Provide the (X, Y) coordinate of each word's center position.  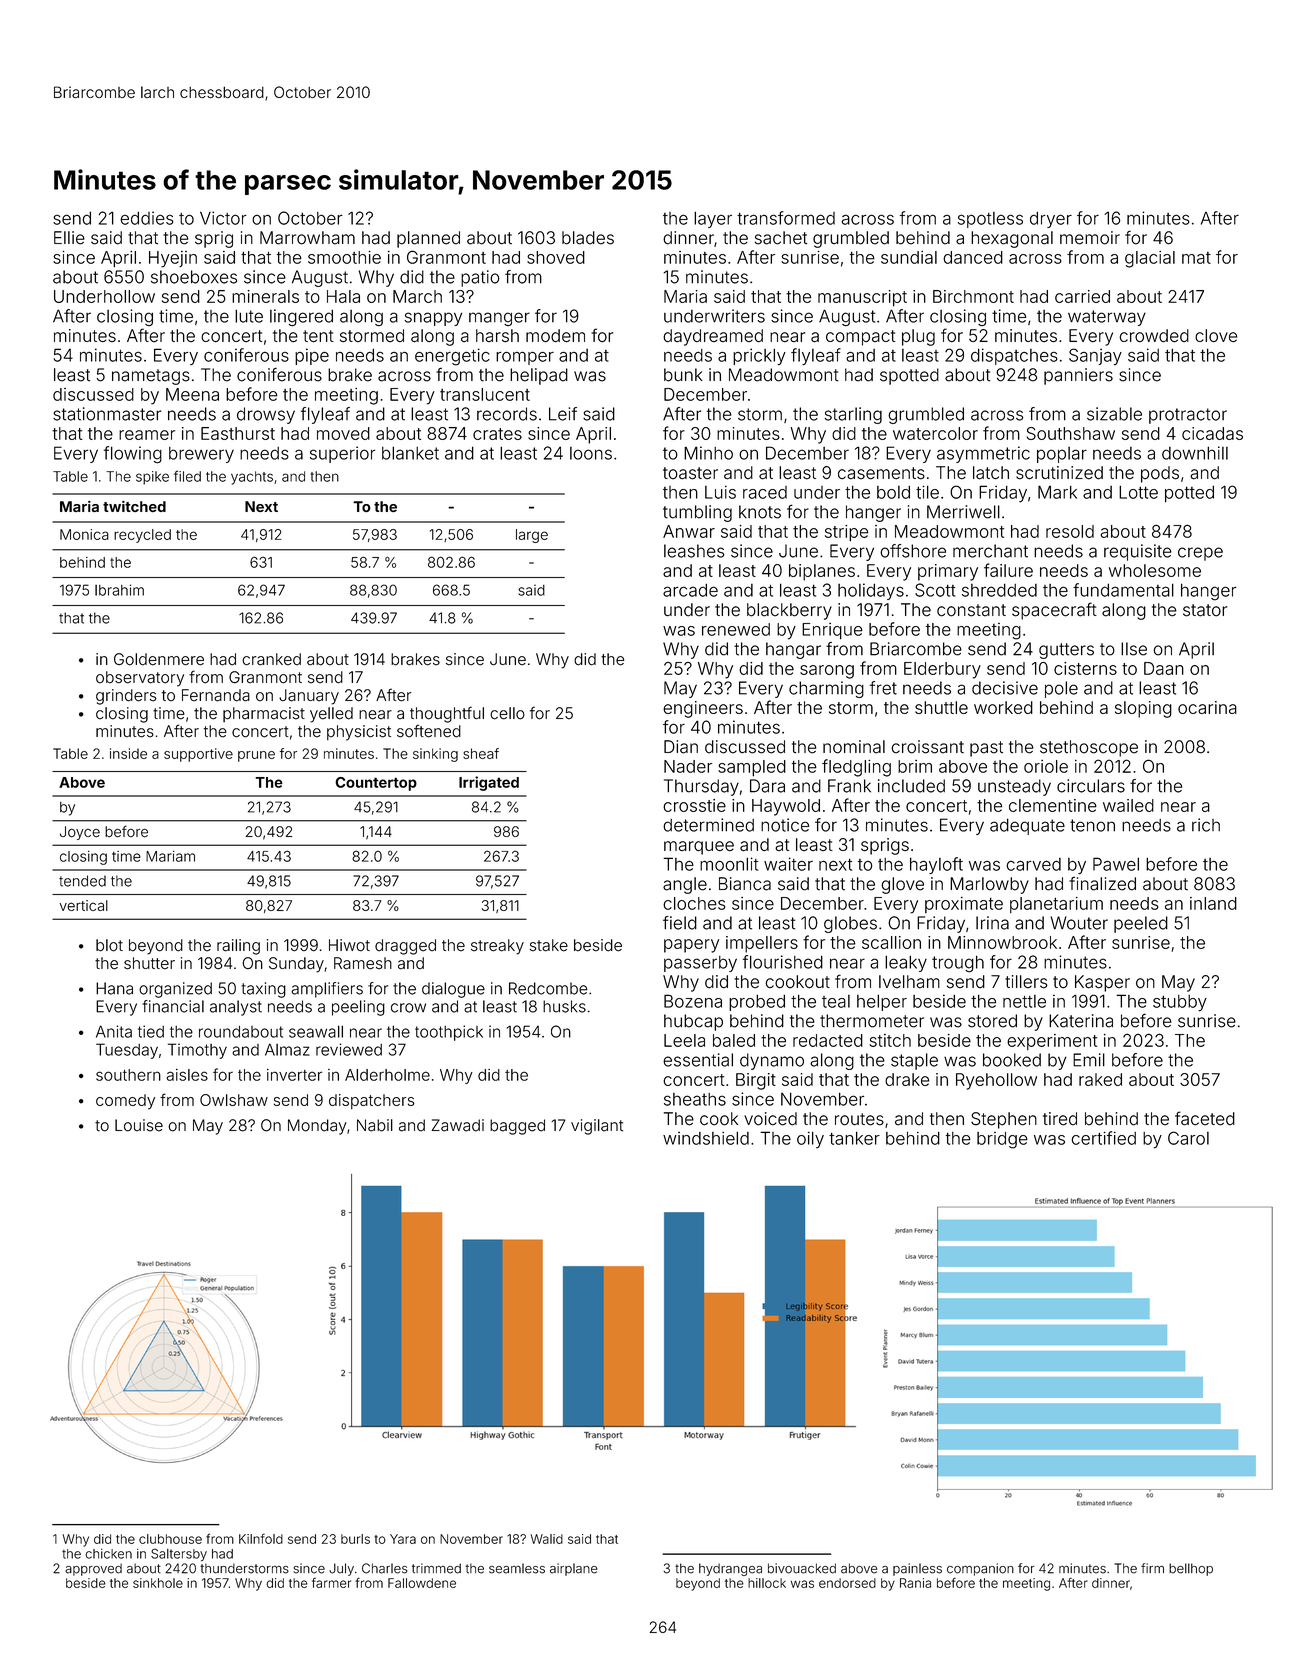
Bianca (745, 884)
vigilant (597, 1127)
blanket (410, 453)
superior (342, 454)
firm (1152, 1568)
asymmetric (983, 454)
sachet (781, 238)
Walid (547, 1539)
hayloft (936, 865)
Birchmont (973, 296)
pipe (312, 356)
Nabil (375, 1125)
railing (238, 947)
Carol (1188, 1138)
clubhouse (170, 1539)
